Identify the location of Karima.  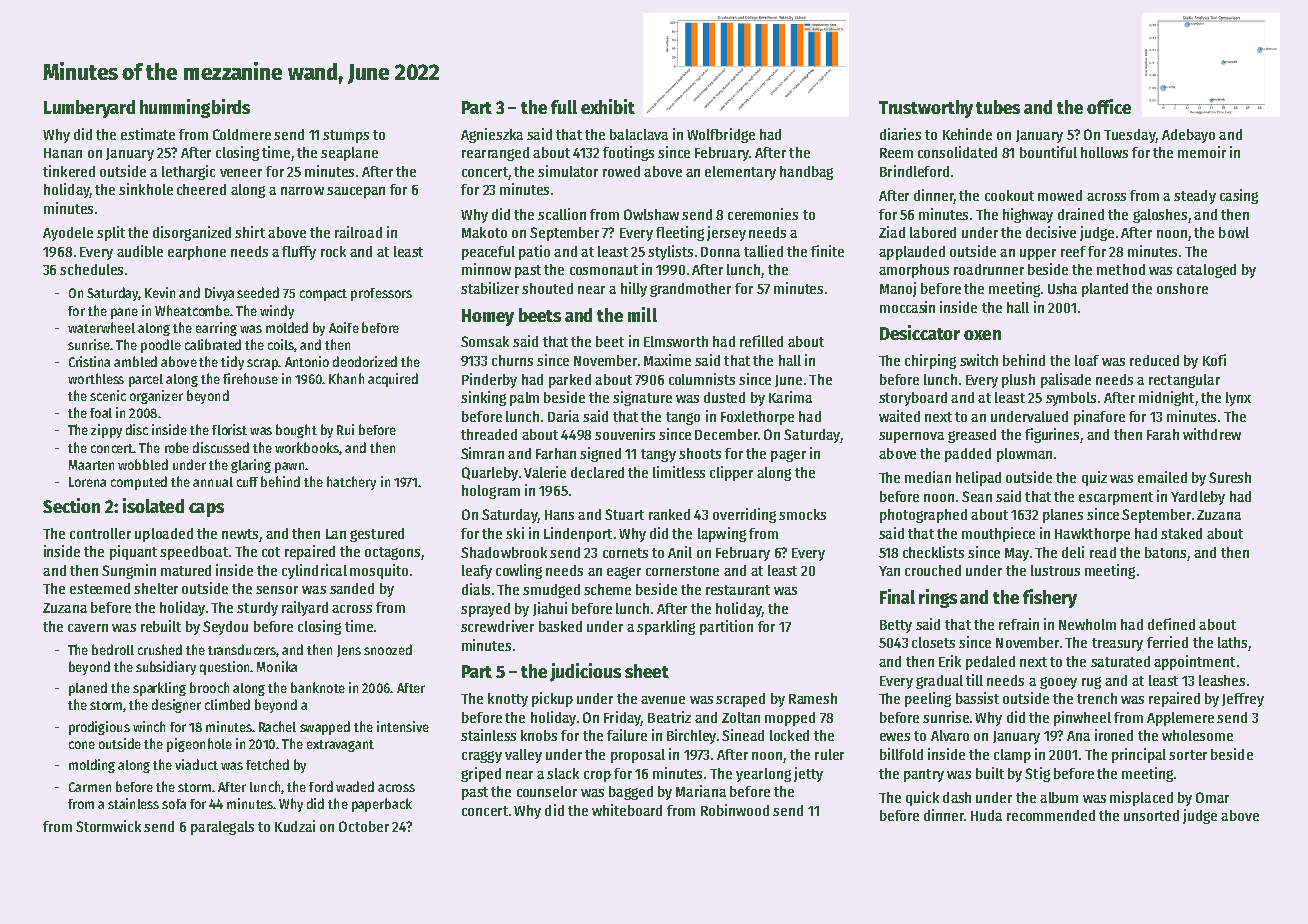
(790, 397).
